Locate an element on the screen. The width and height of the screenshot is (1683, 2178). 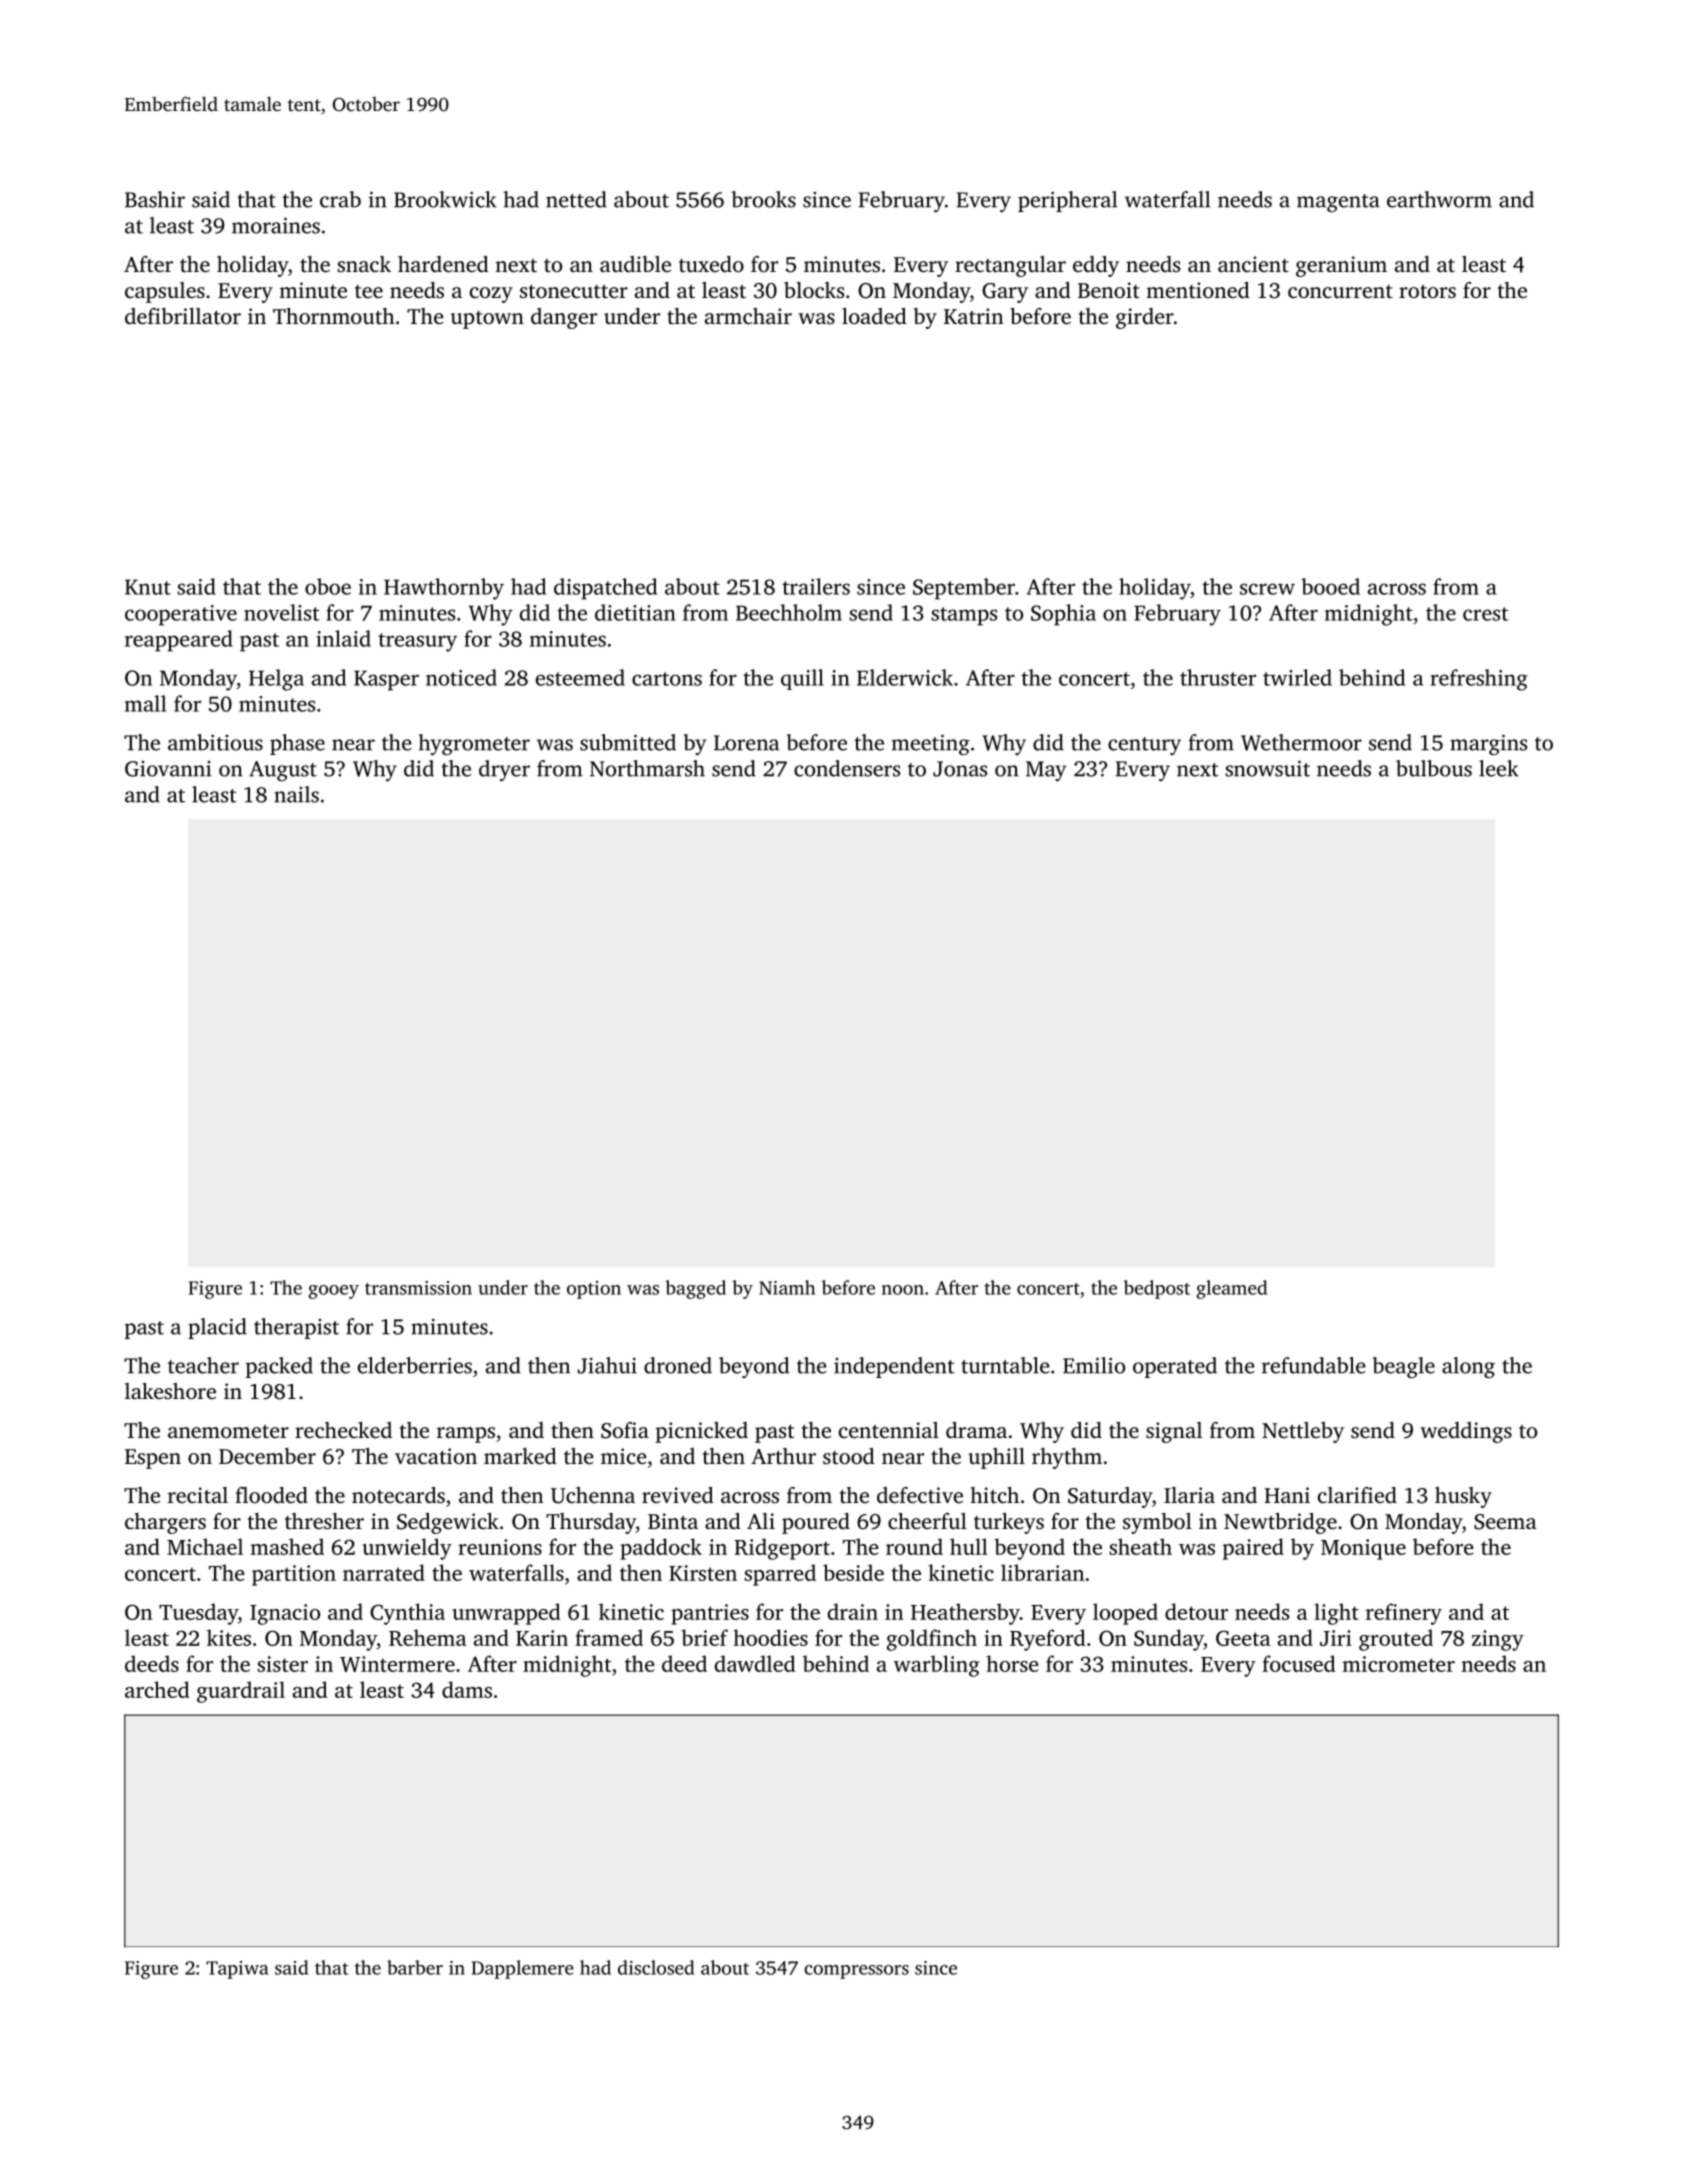
bulbous is located at coordinates (1434, 768).
